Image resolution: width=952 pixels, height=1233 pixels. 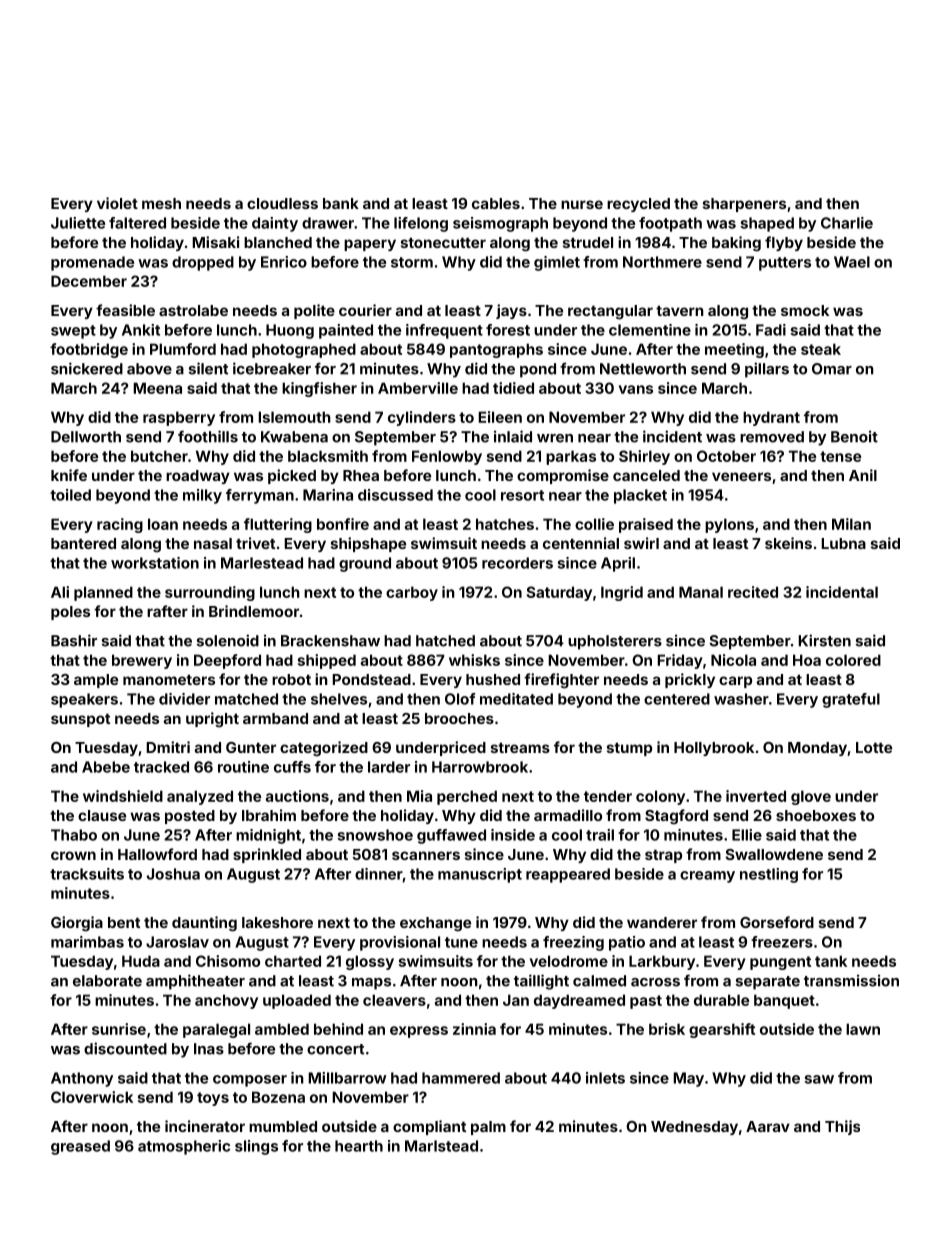 What do you see at coordinates (163, 524) in the page?
I see `loan` at bounding box center [163, 524].
